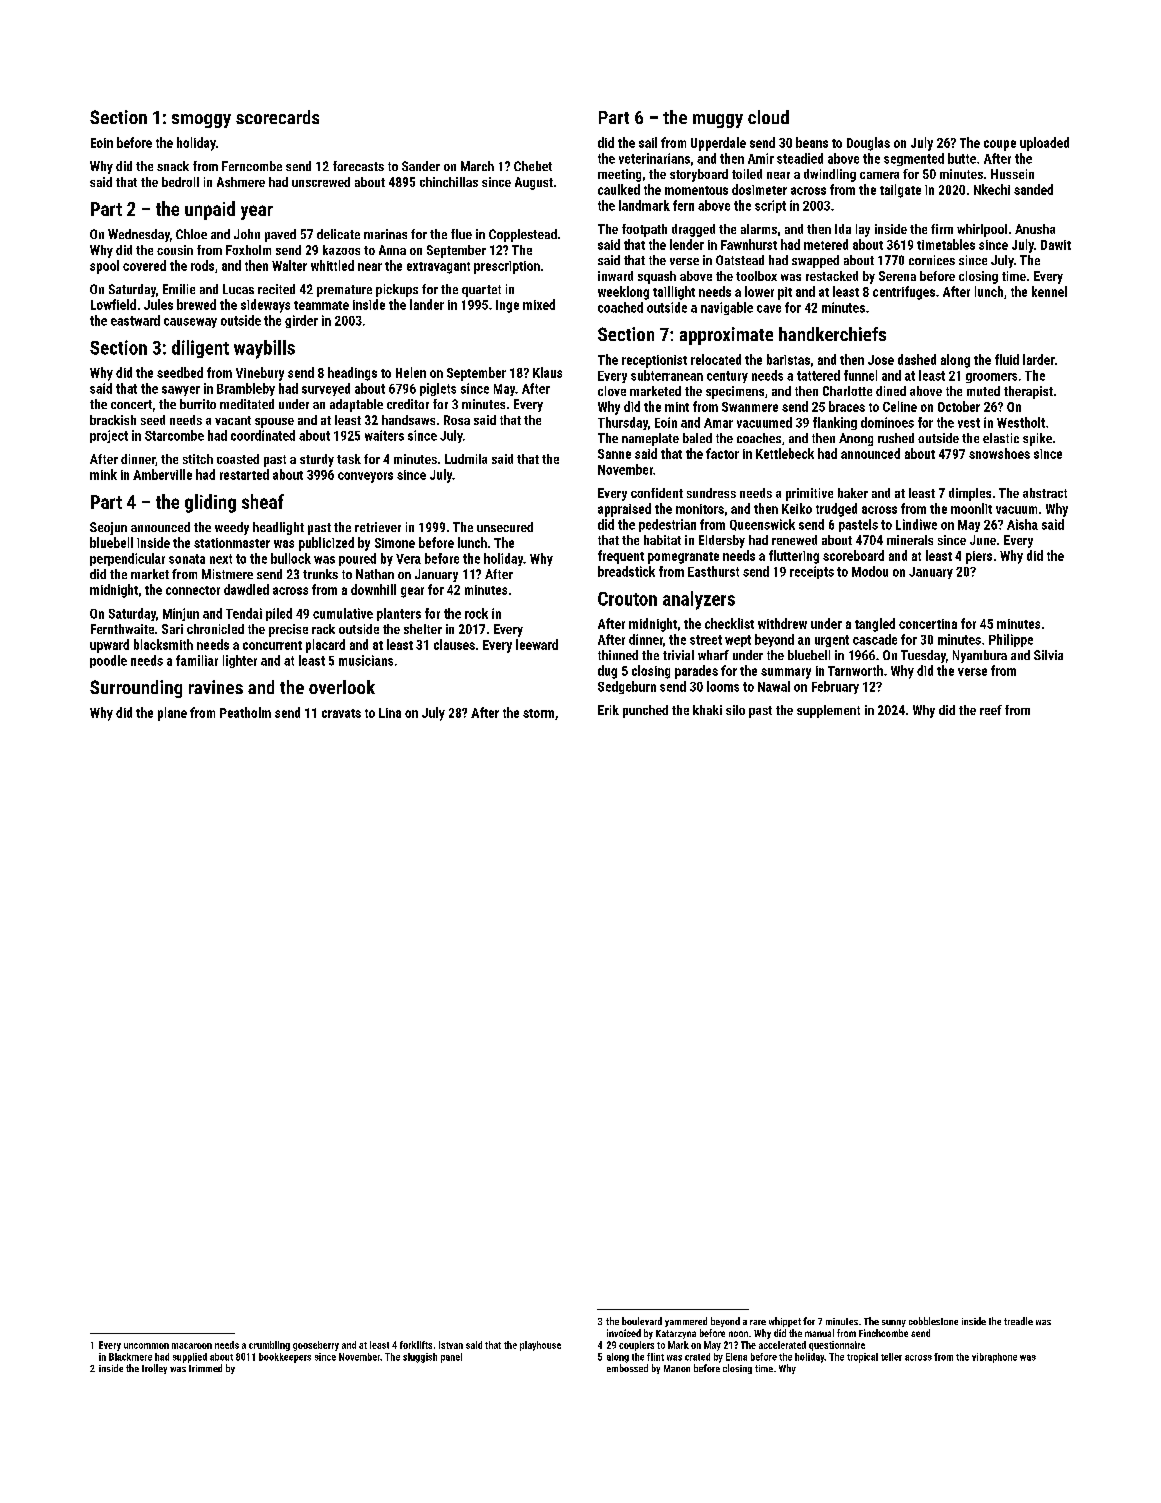  I want to click on unsecured, so click(505, 527).
